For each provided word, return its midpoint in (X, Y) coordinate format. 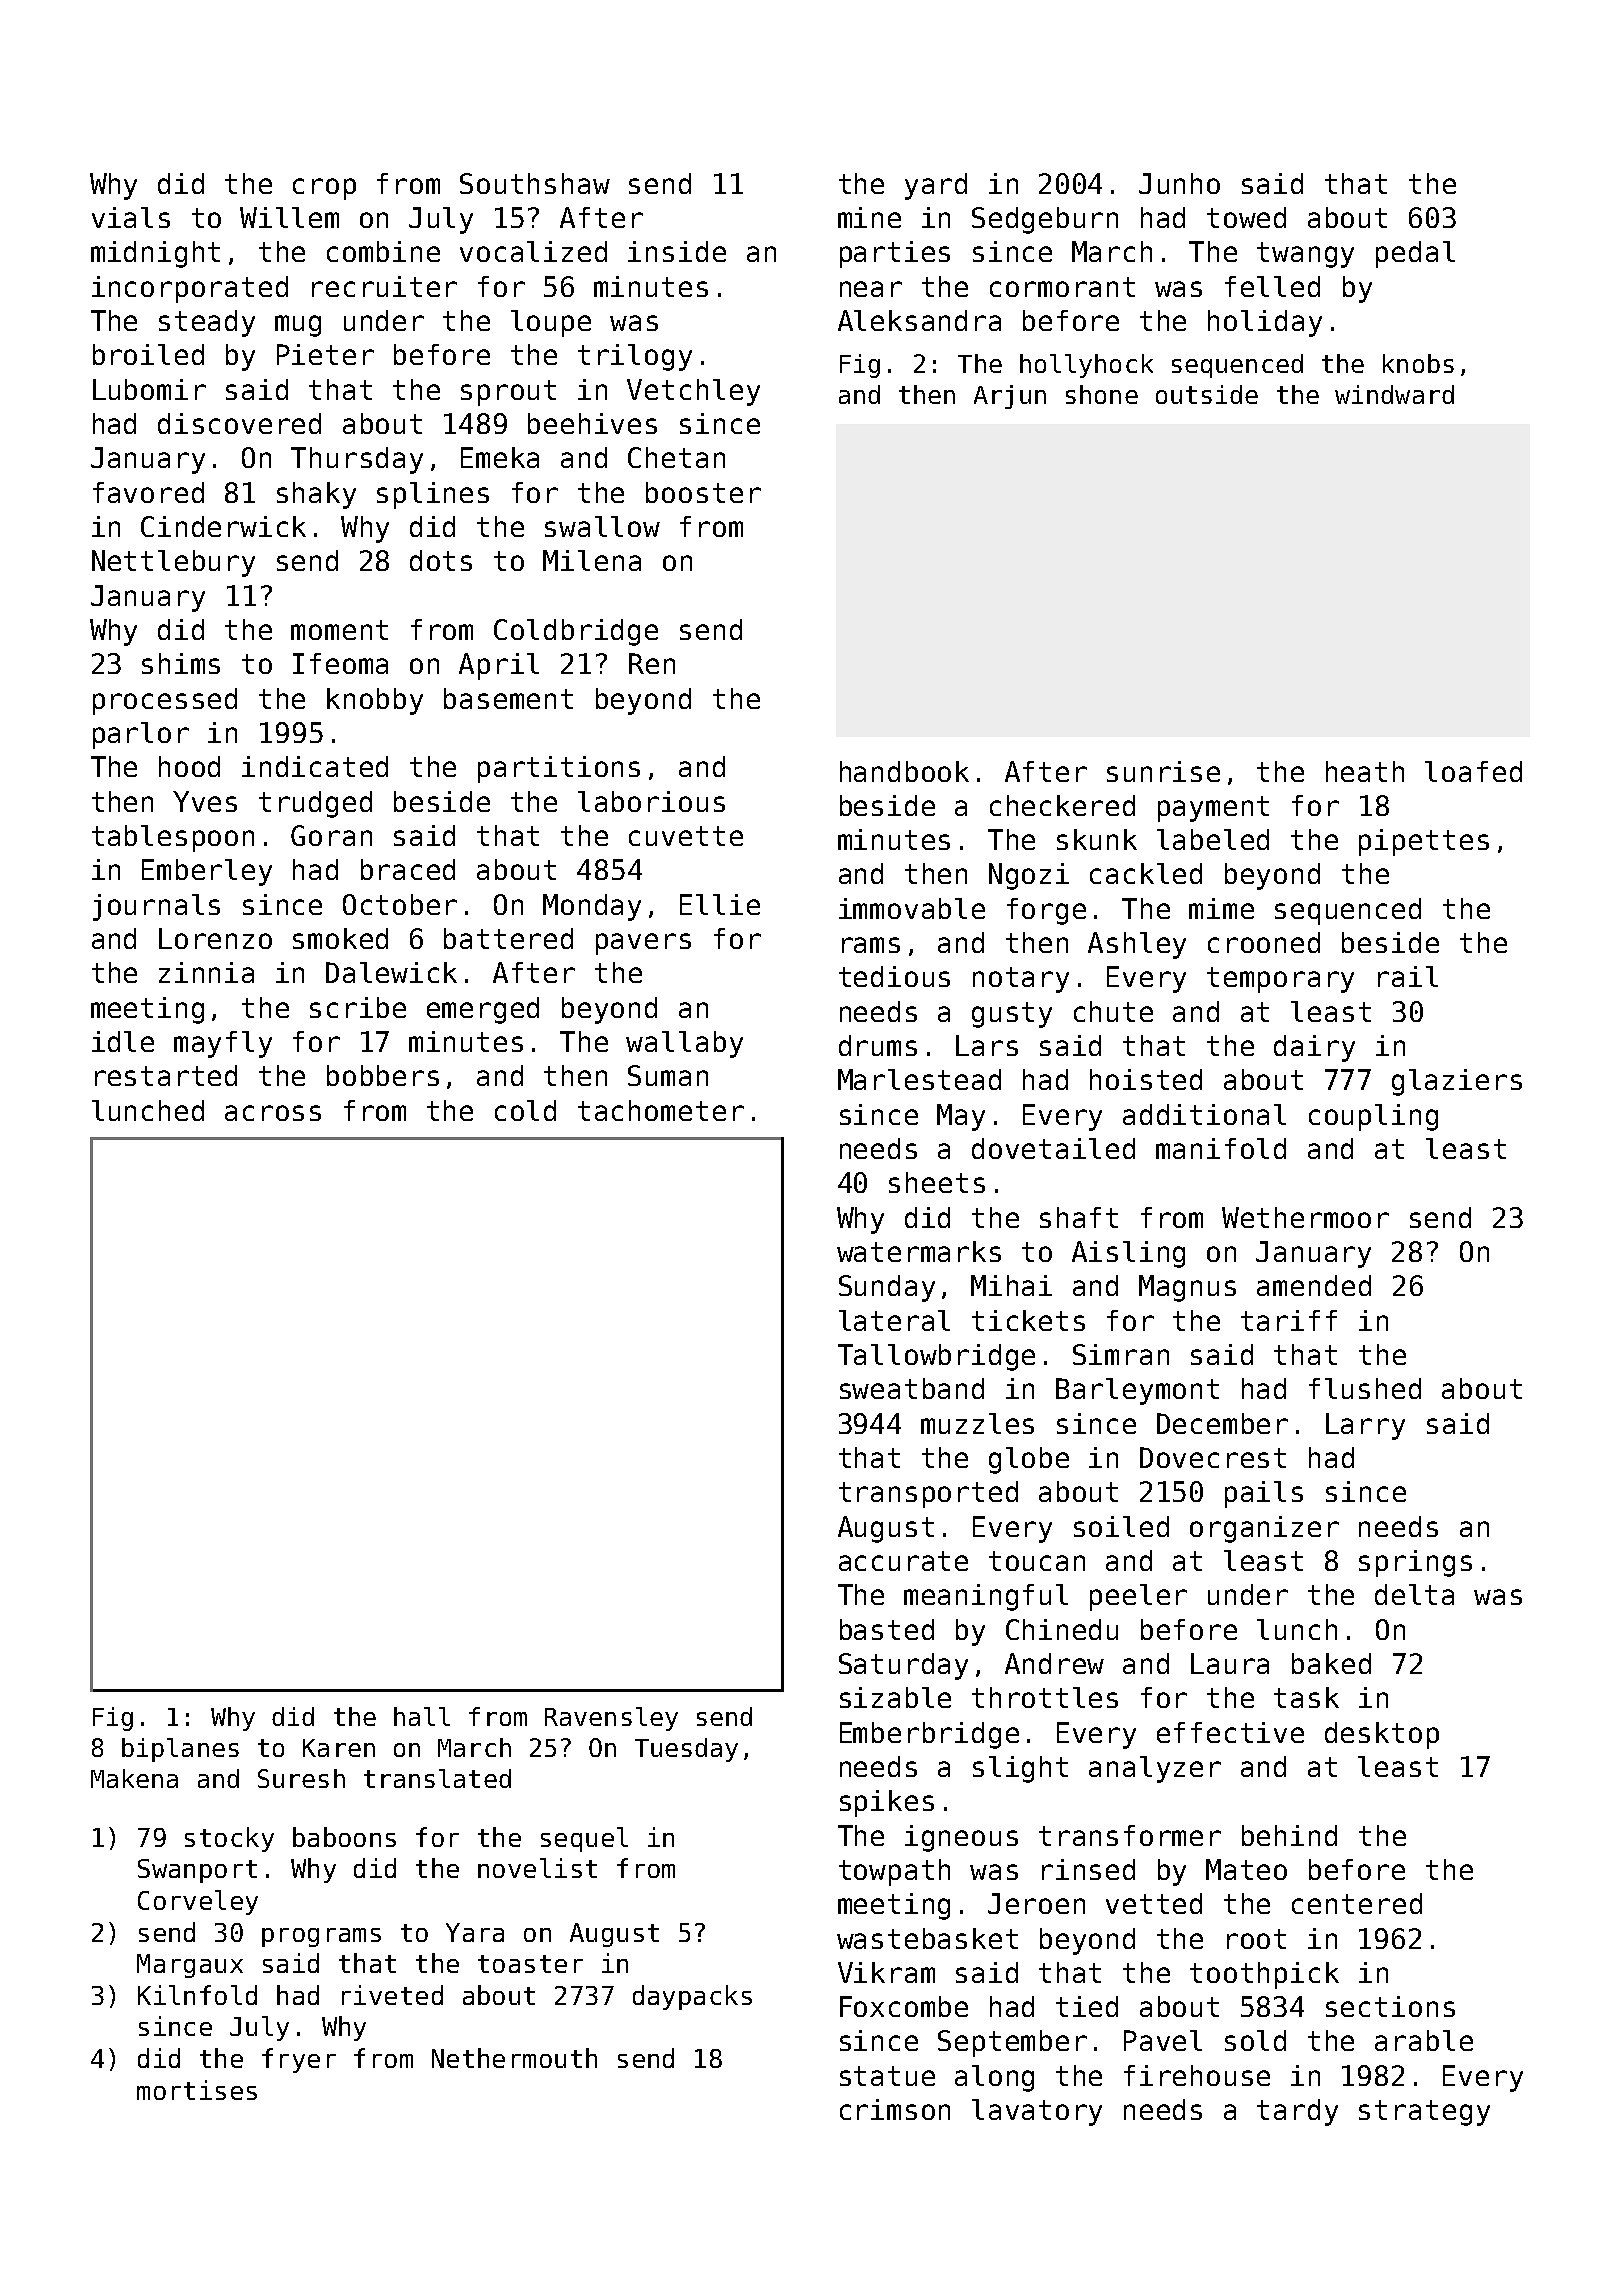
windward (1394, 394)
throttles (1045, 1697)
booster (703, 492)
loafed (1473, 771)
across (273, 1113)
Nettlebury (173, 563)
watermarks (919, 1251)
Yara (475, 1932)
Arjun (1010, 397)
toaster (530, 1964)
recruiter (384, 286)
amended (1314, 1285)
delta (1414, 1594)
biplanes (180, 1750)
